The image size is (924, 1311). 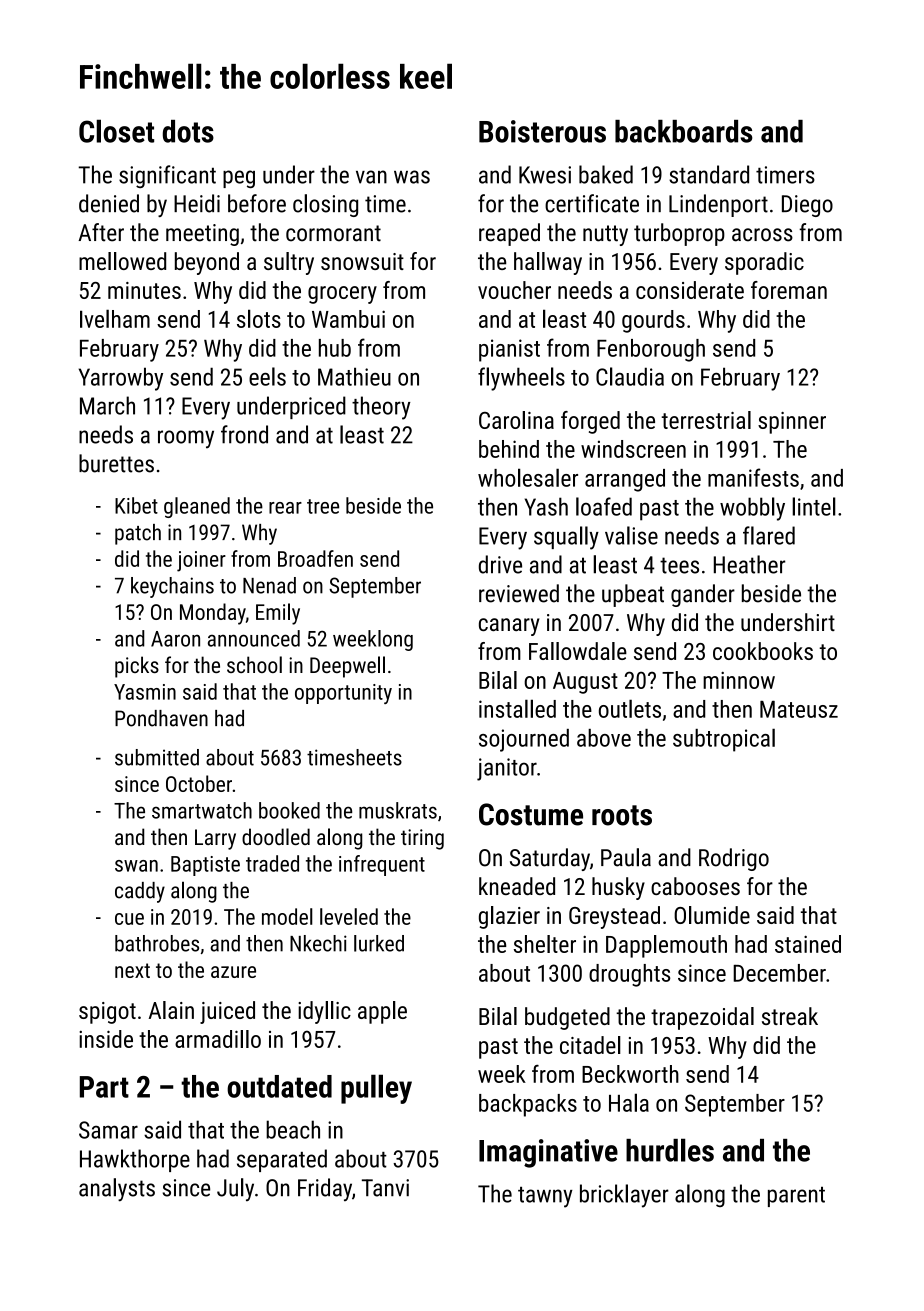 What do you see at coordinates (724, 740) in the screenshot?
I see `subtropical` at bounding box center [724, 740].
